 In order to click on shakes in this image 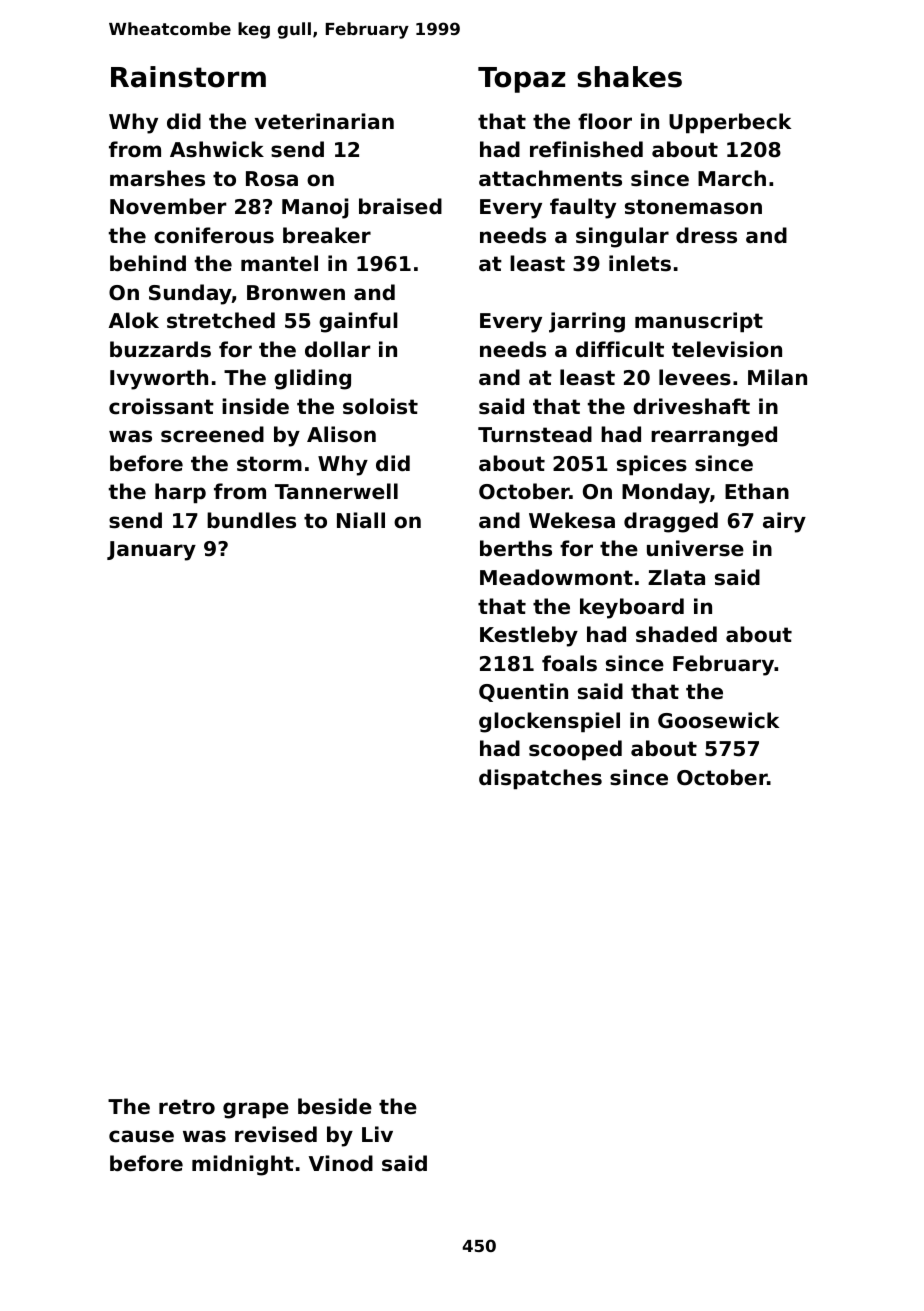, I will do `click(629, 77)`.
